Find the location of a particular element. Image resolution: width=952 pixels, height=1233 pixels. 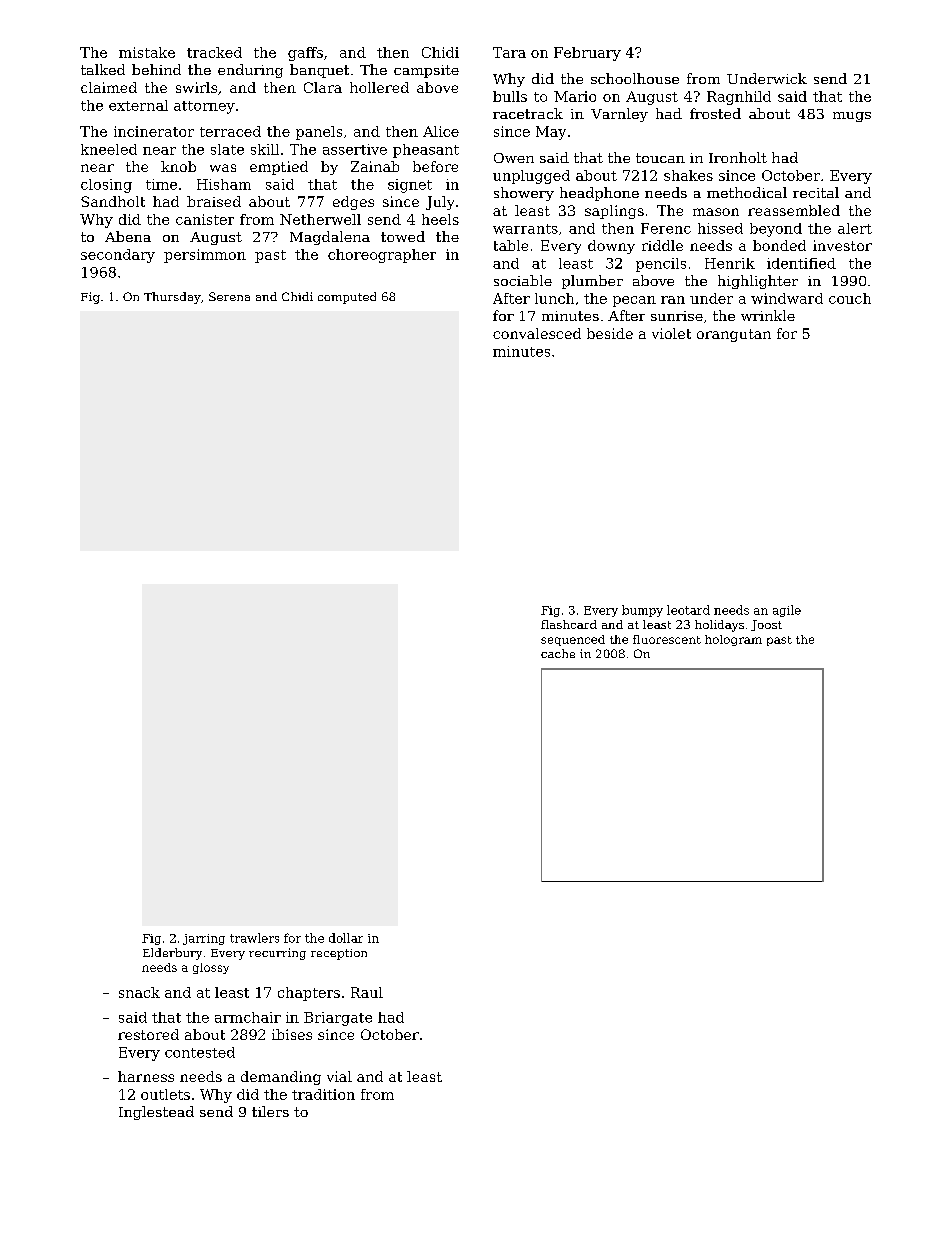

mugs is located at coordinates (852, 117).
